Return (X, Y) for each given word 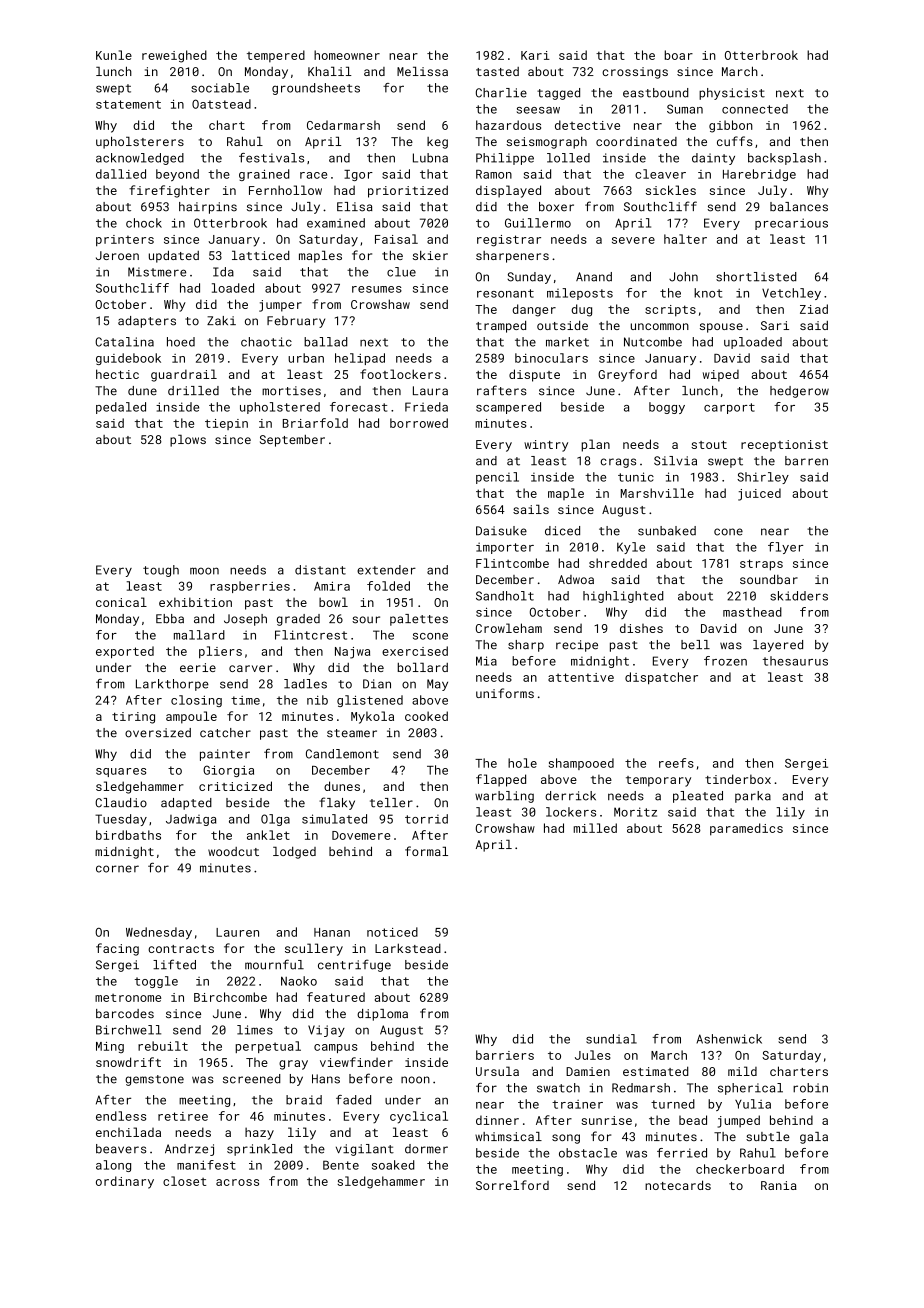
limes (255, 1030)
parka (753, 797)
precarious (791, 224)
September (292, 441)
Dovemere (361, 835)
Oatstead (221, 104)
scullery (314, 949)
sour (366, 620)
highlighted (623, 597)
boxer (556, 207)
